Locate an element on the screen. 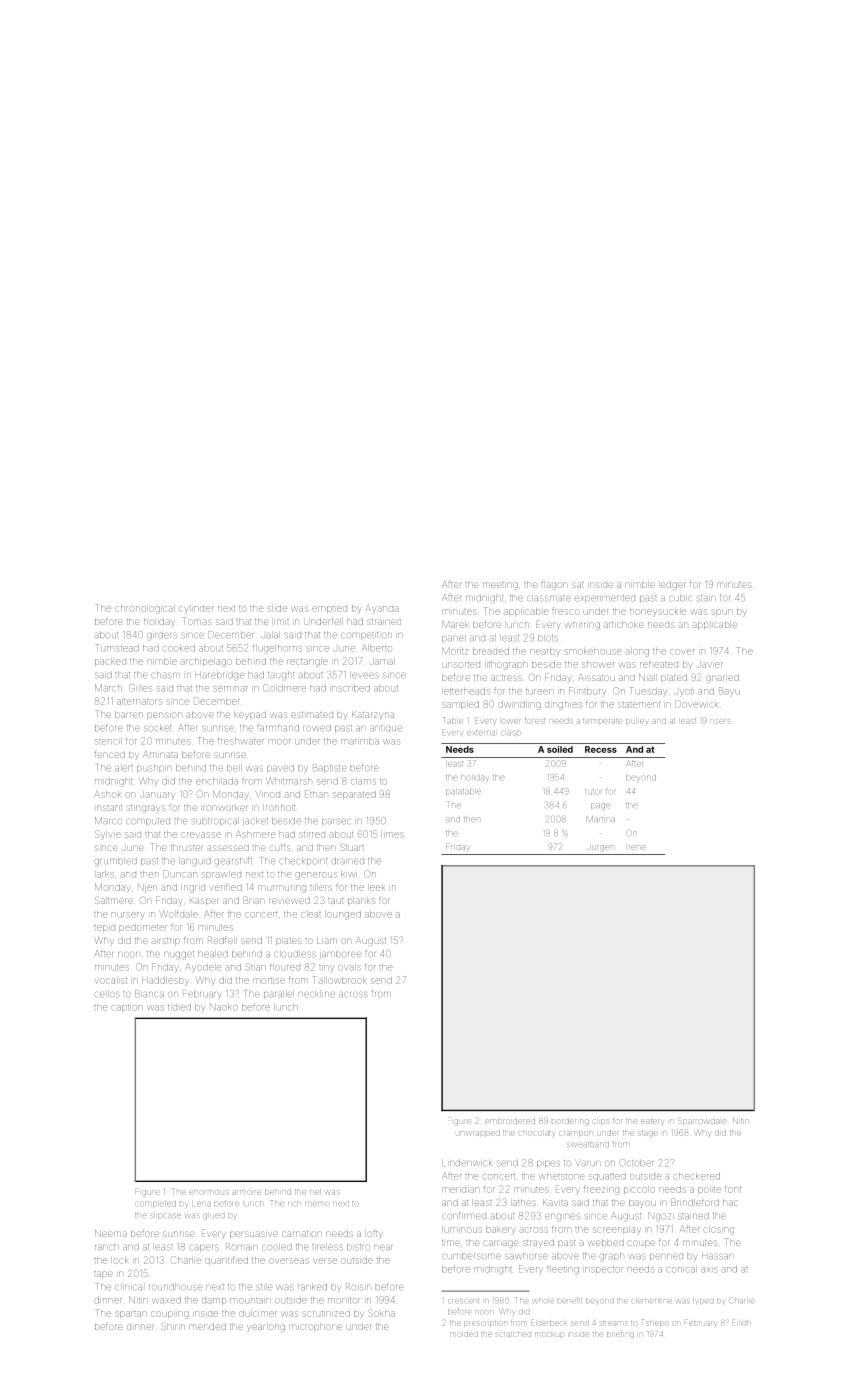  Naoko is located at coordinates (223, 1006).
